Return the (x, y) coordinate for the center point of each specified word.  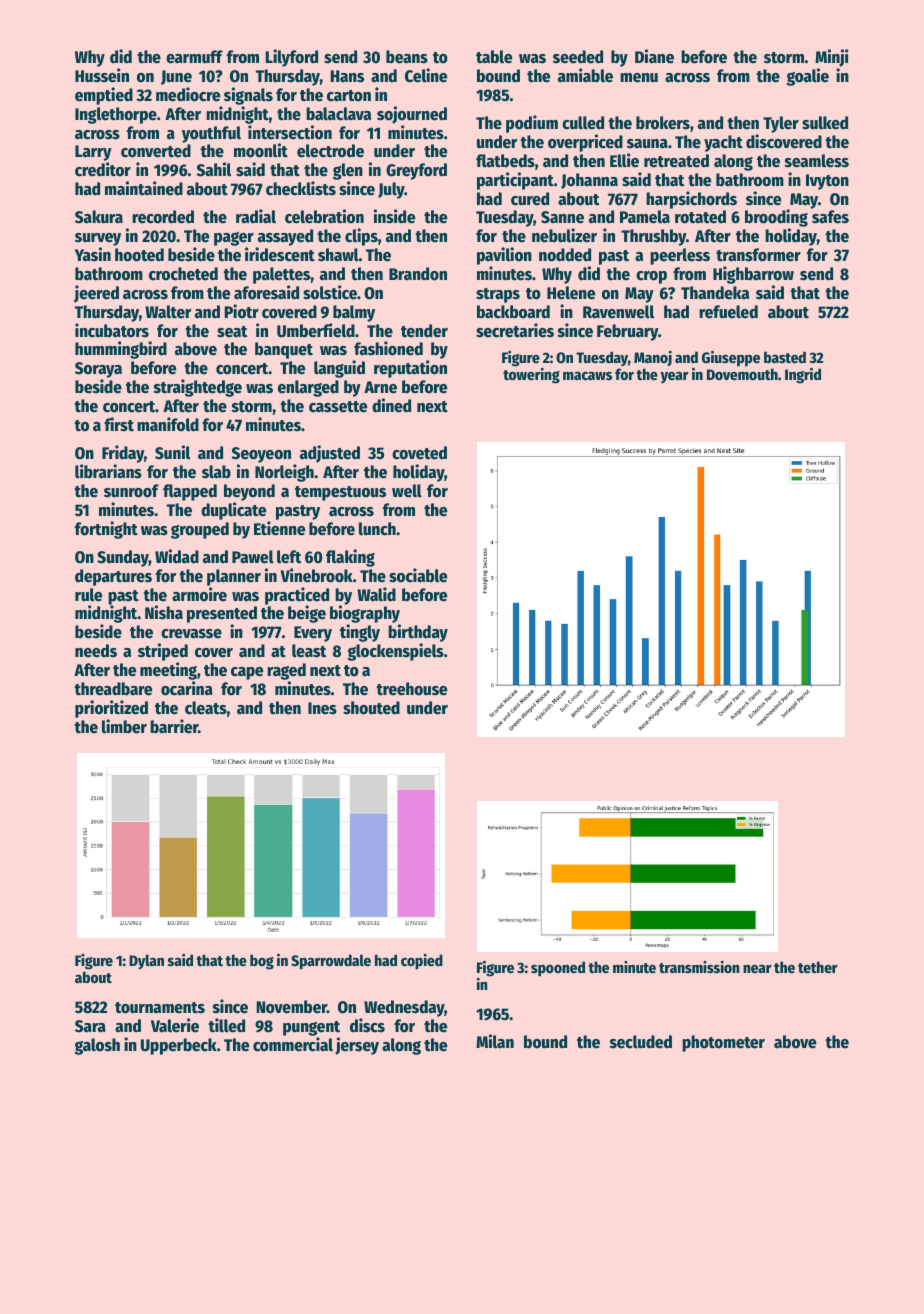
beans (407, 57)
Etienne (279, 528)
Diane (654, 56)
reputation (410, 369)
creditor (103, 169)
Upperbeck (179, 1046)
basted (785, 357)
